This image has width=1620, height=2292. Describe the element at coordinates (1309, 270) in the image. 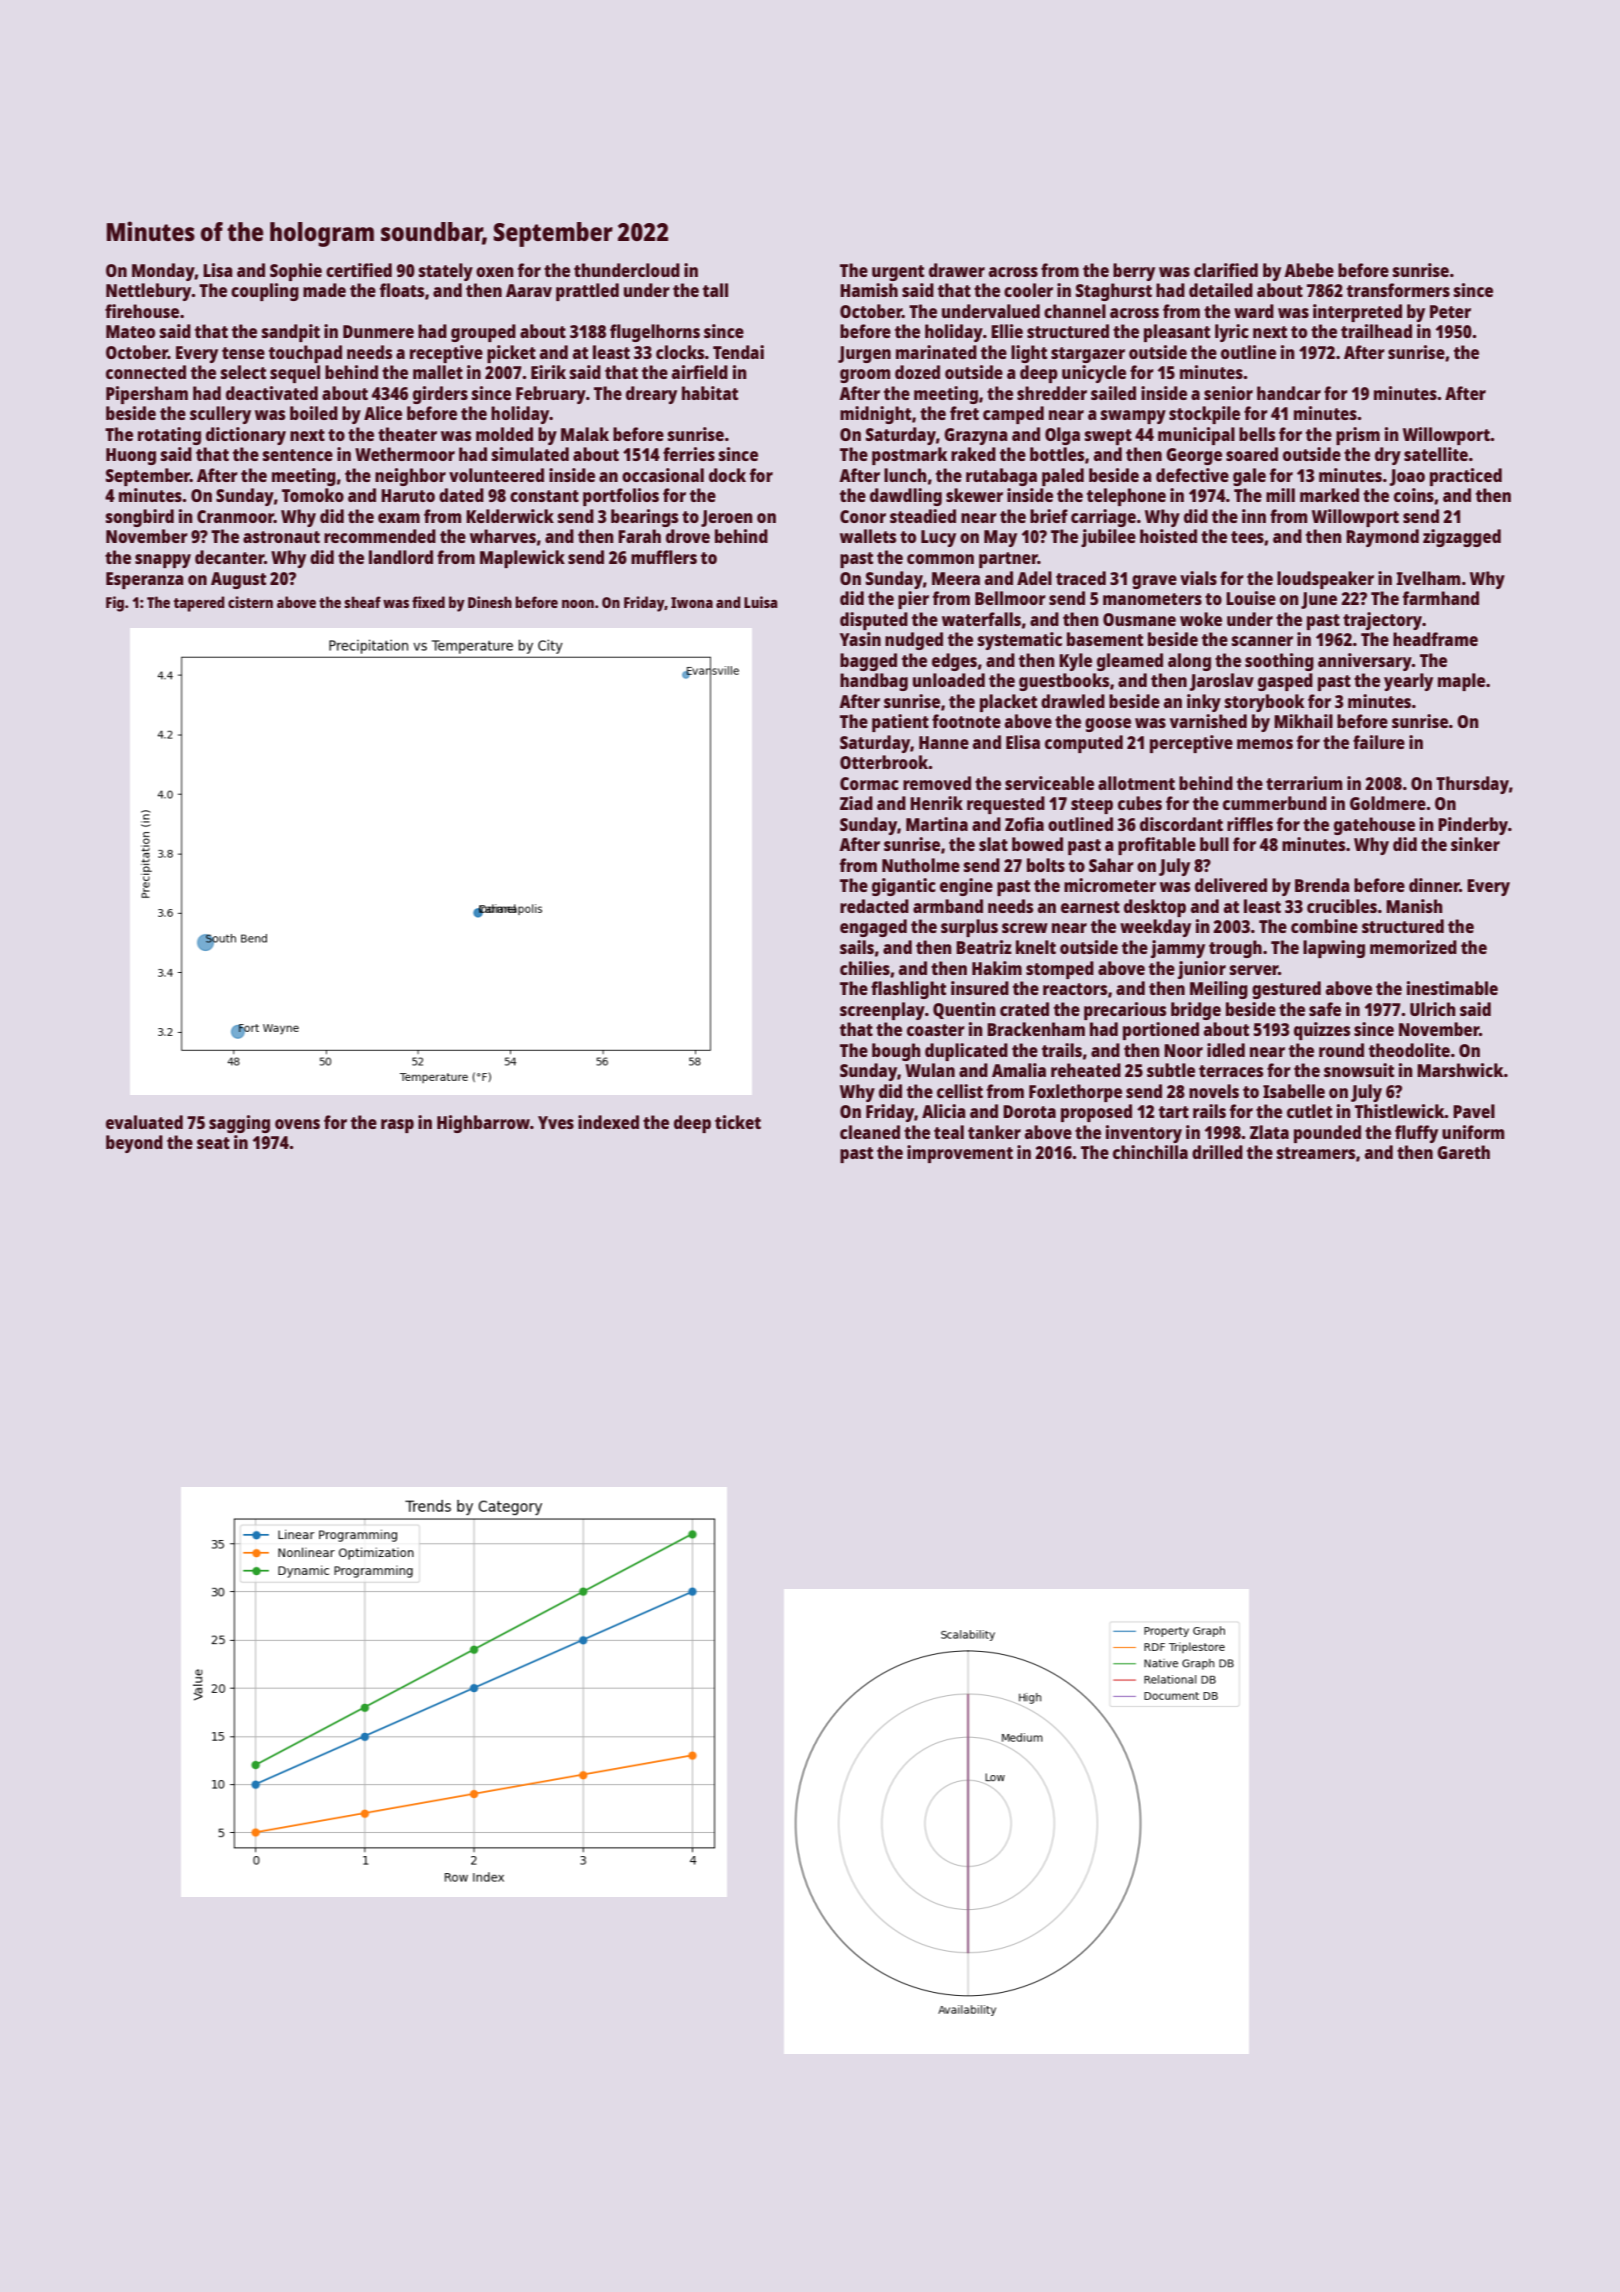

I see `Abebe` at that location.
